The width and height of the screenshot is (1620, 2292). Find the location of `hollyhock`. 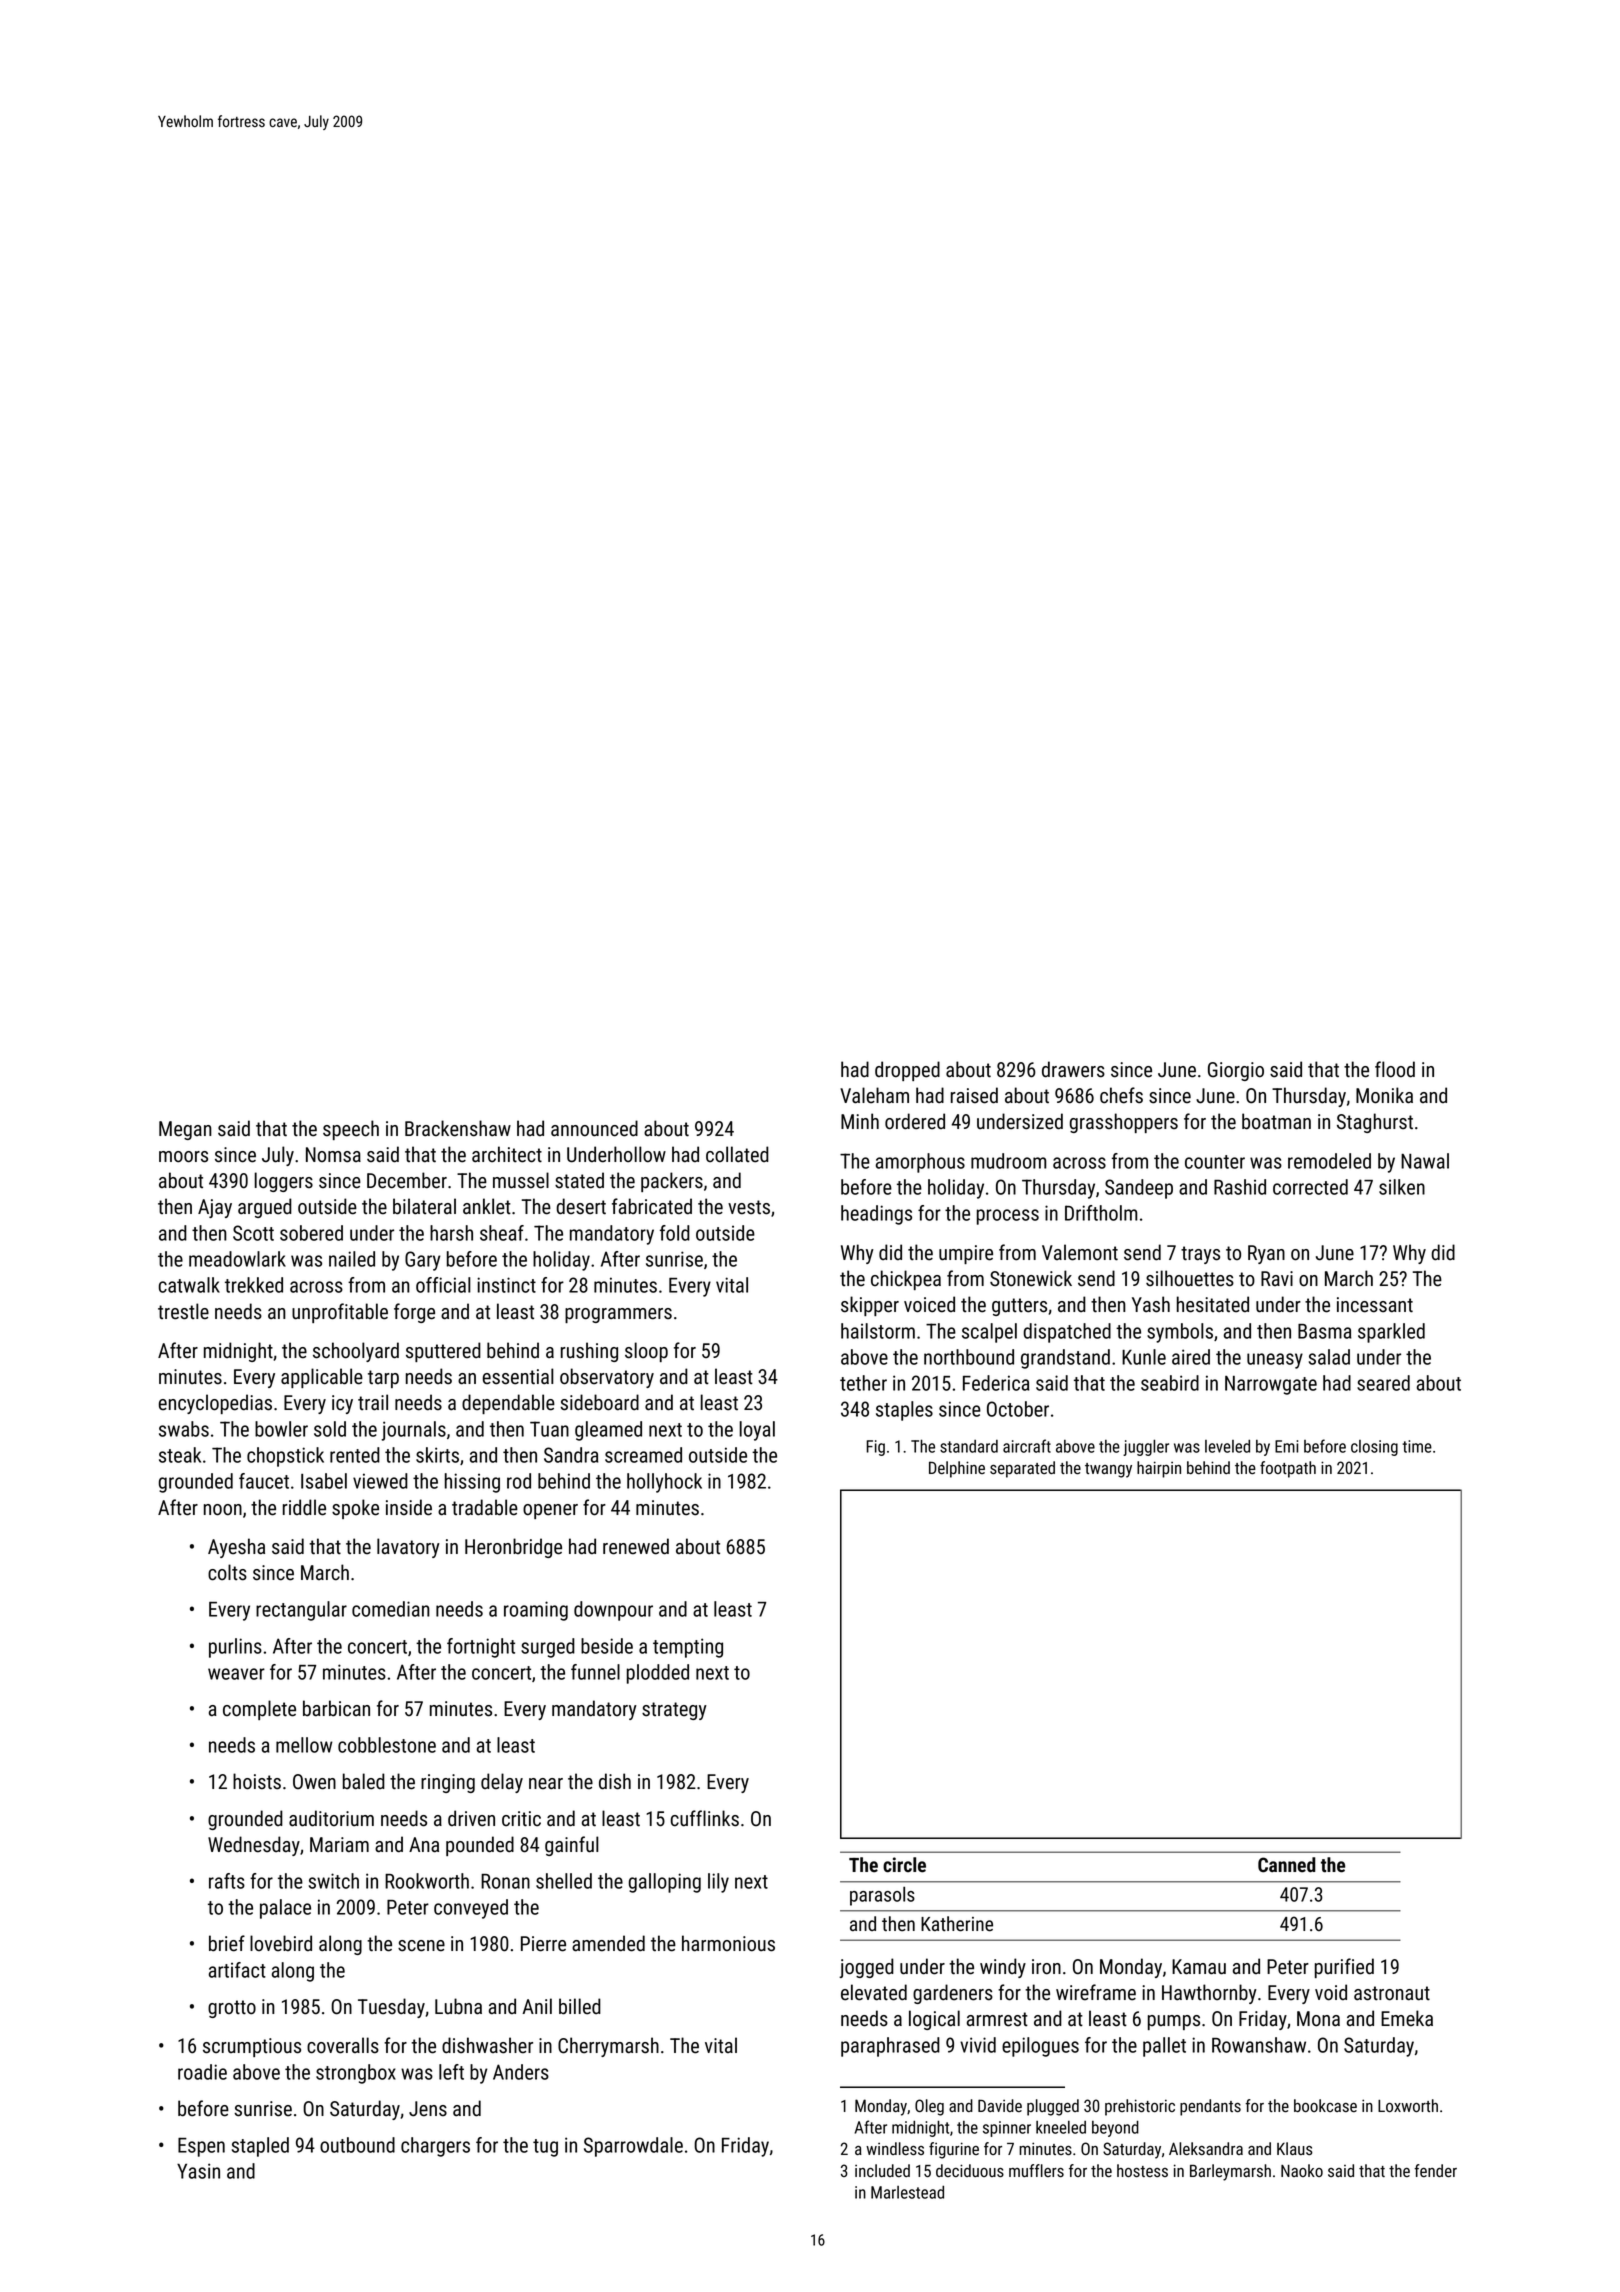

hollyhock is located at coordinates (664, 1483).
